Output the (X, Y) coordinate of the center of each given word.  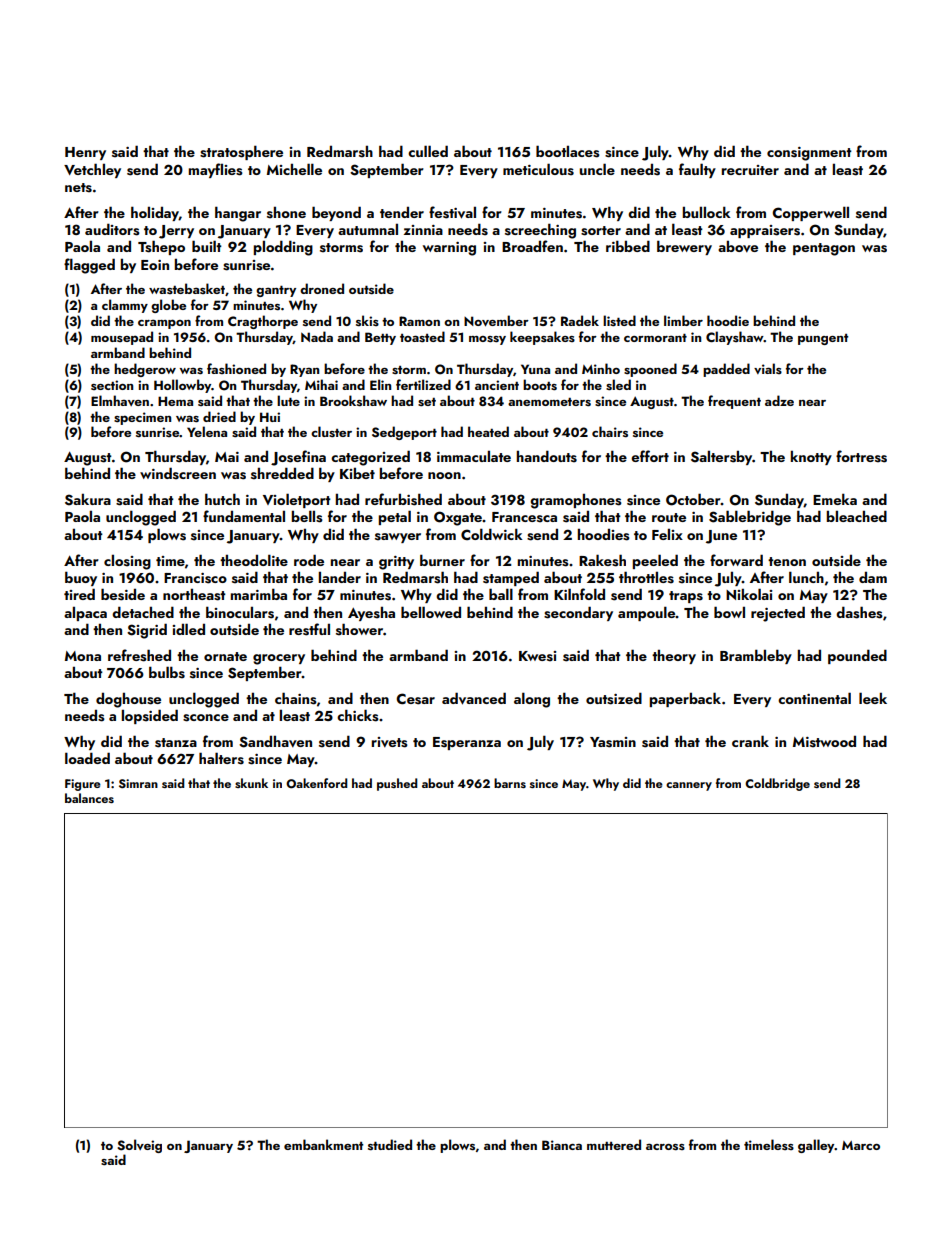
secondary (578, 613)
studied (390, 1145)
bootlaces (568, 151)
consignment (809, 154)
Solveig (139, 1146)
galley (816, 1146)
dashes (859, 612)
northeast (194, 595)
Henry (85, 153)
